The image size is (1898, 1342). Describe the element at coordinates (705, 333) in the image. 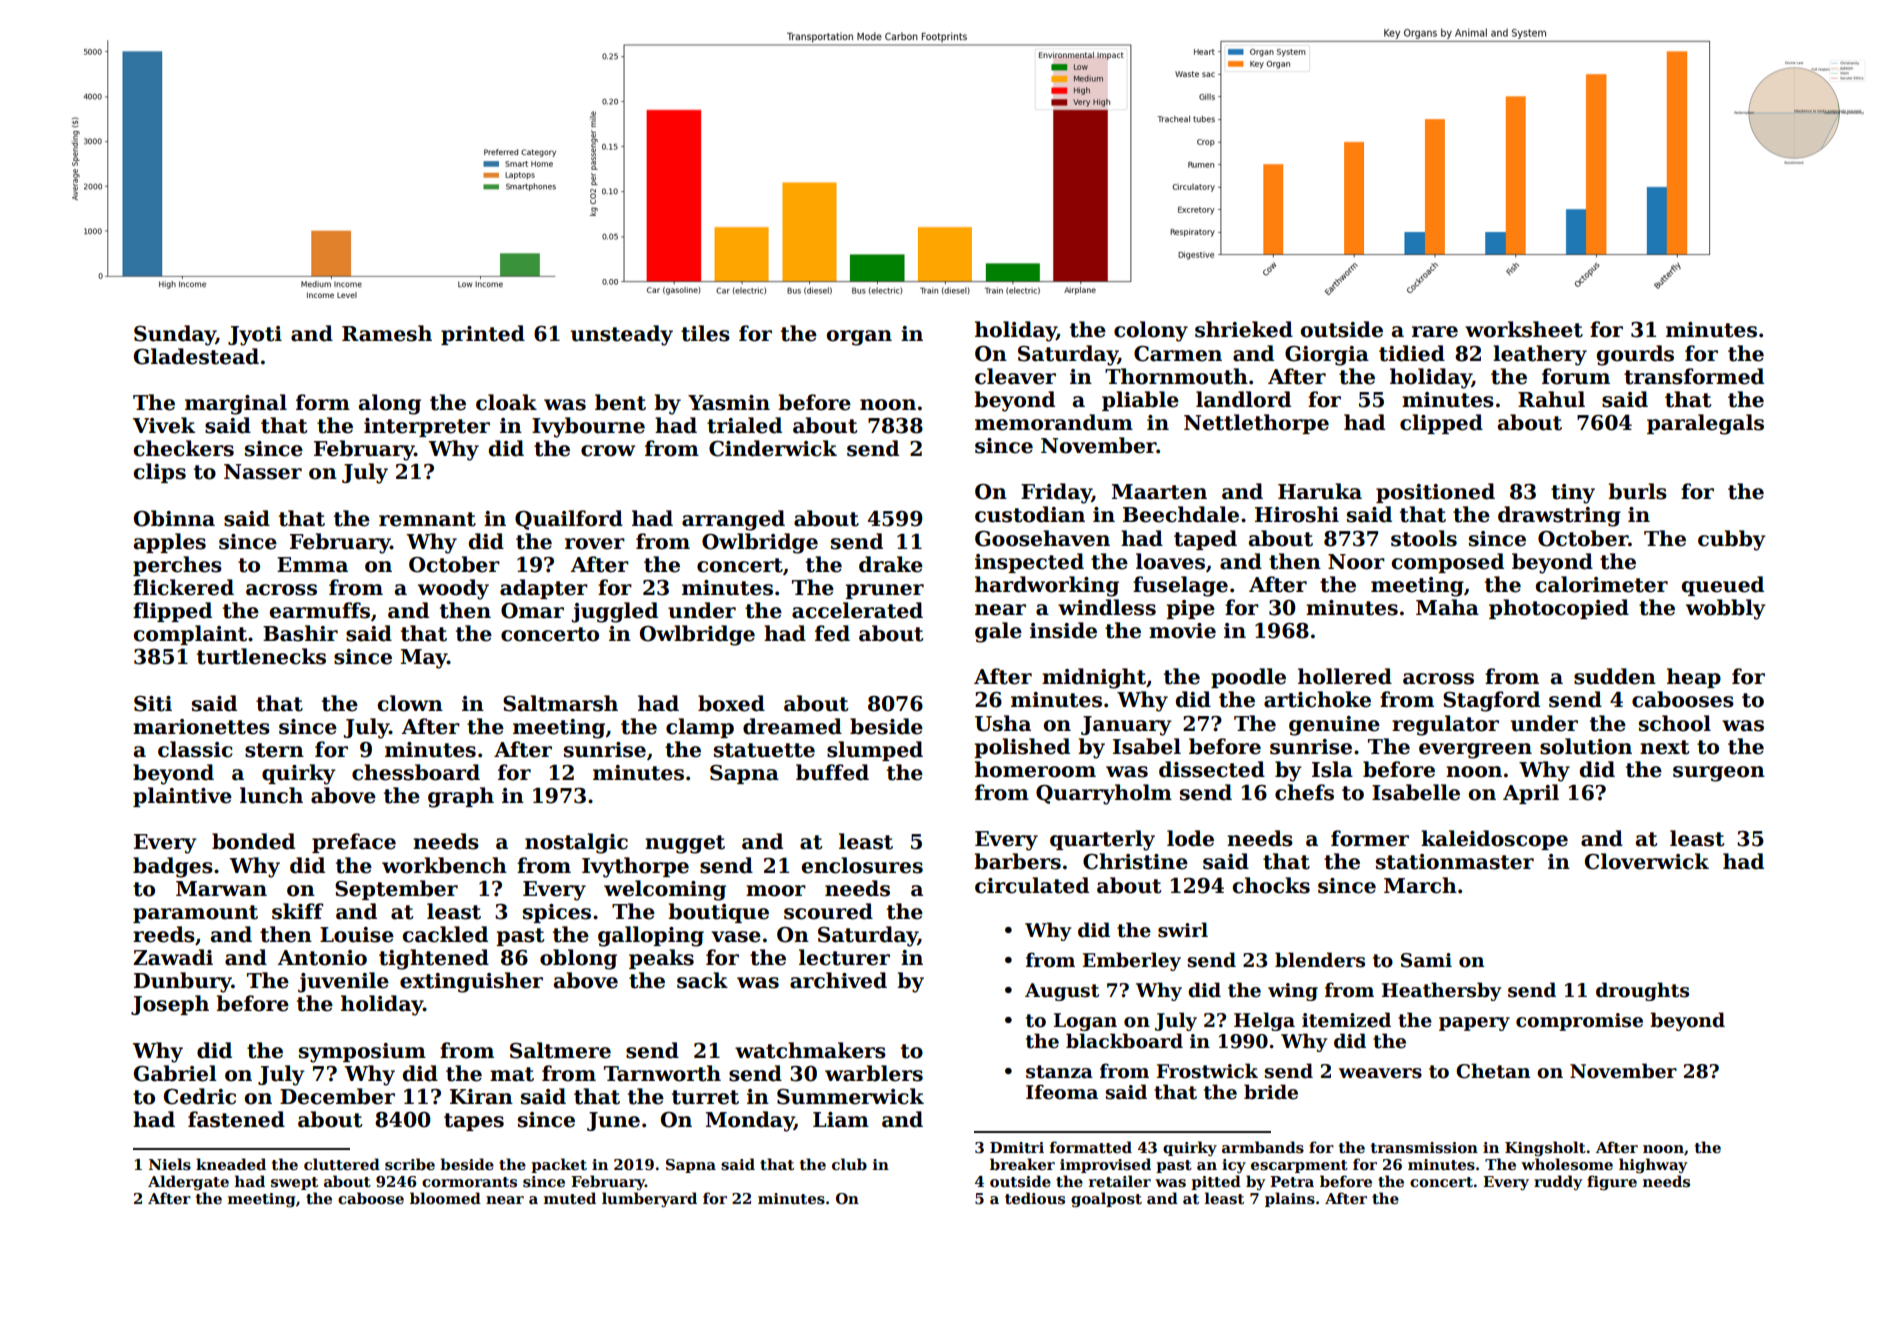

I see `tiles` at that location.
